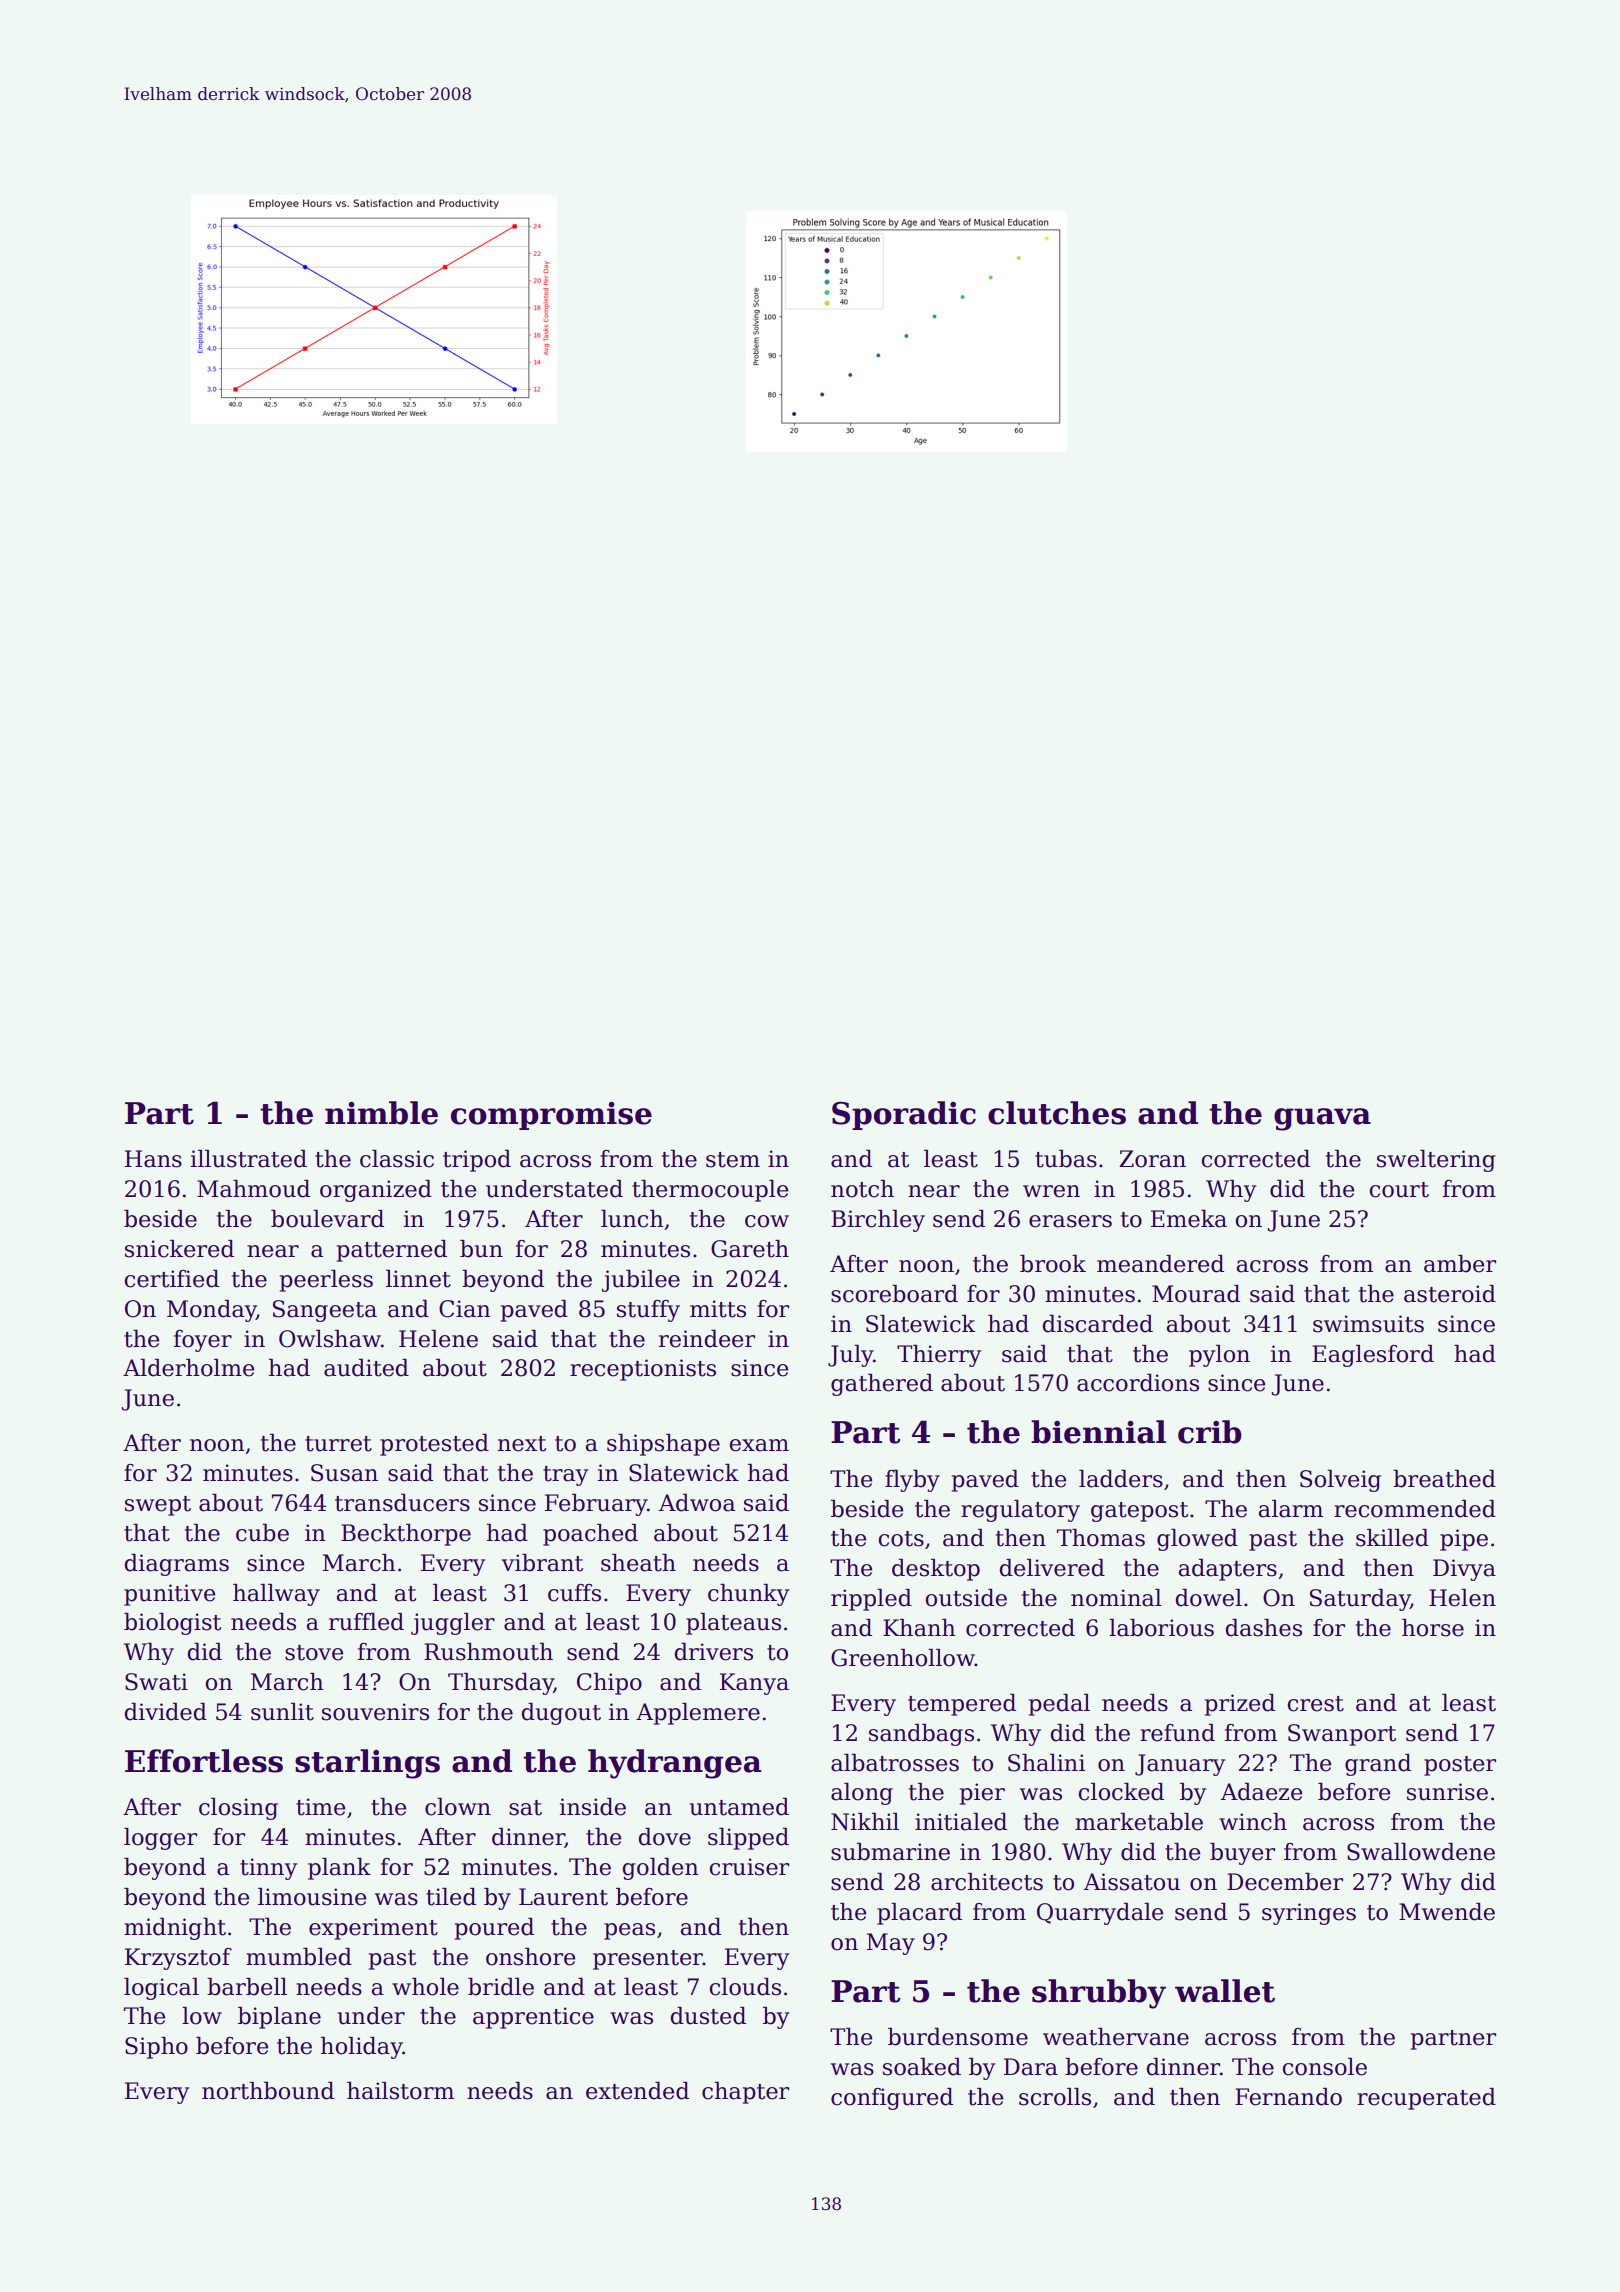 Image resolution: width=1620 pixels, height=2292 pixels. I want to click on sunlit, so click(282, 1712).
